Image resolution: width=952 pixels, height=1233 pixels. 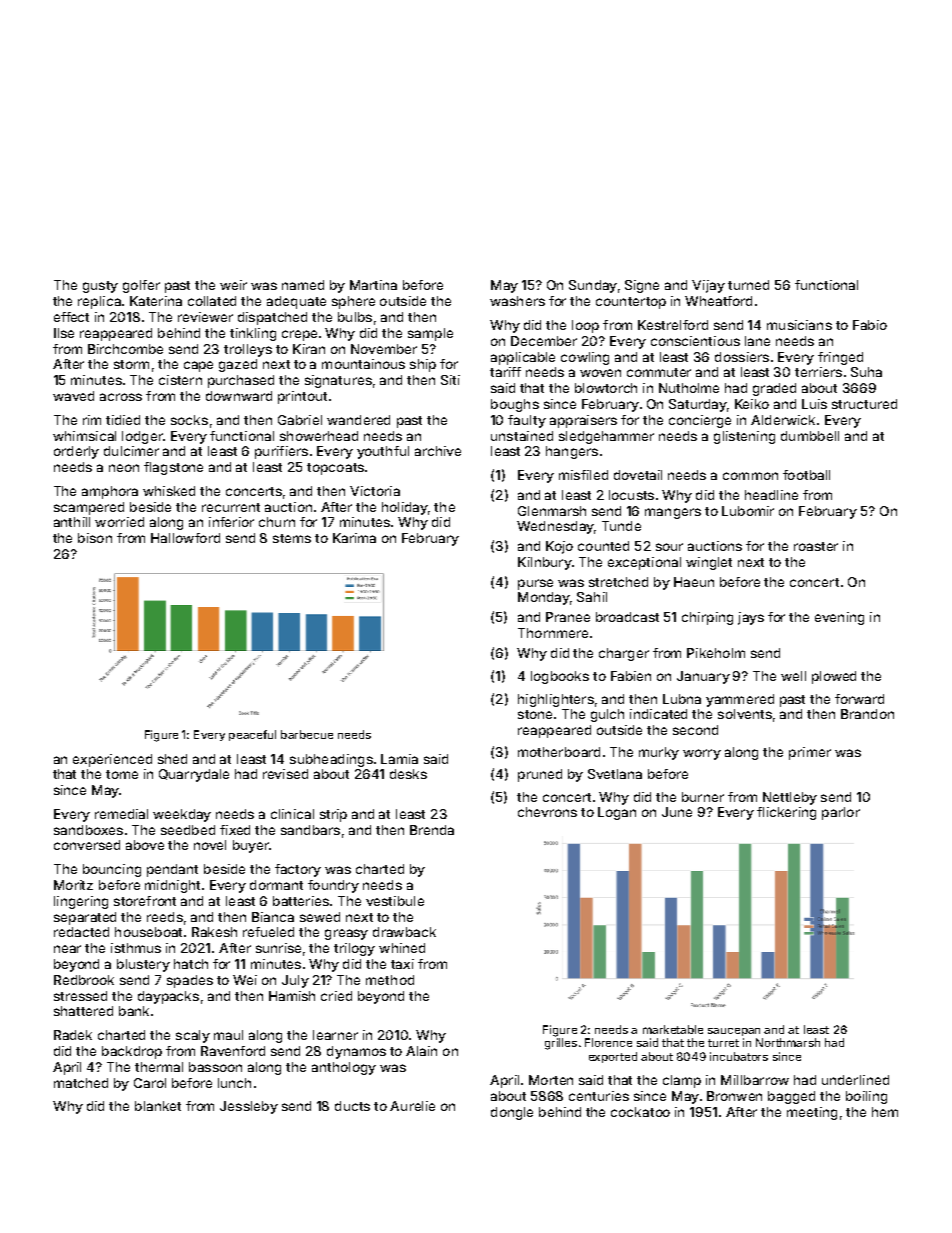 I want to click on Pikeholm, so click(x=716, y=653).
